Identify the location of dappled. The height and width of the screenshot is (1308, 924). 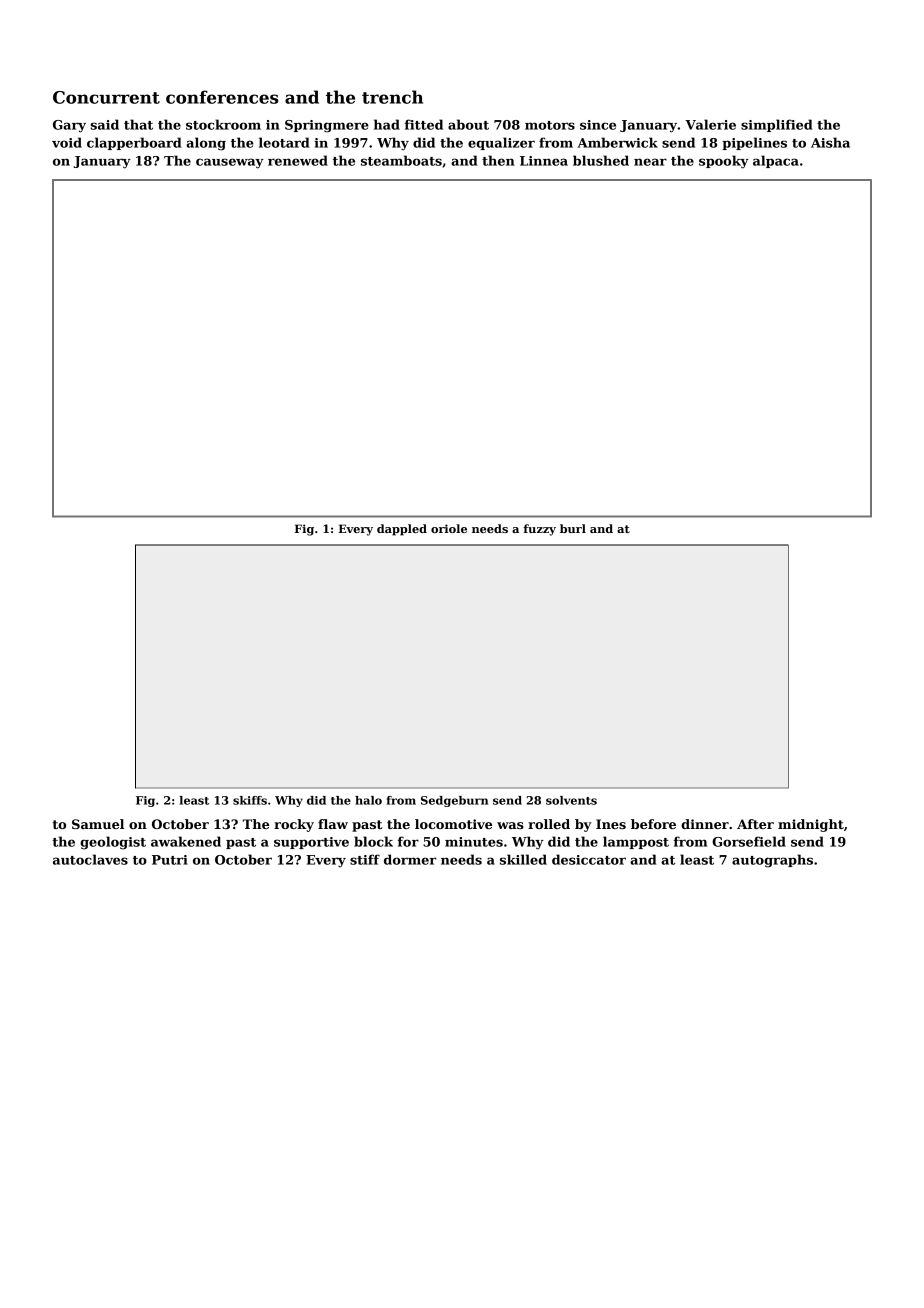
(402, 530).
